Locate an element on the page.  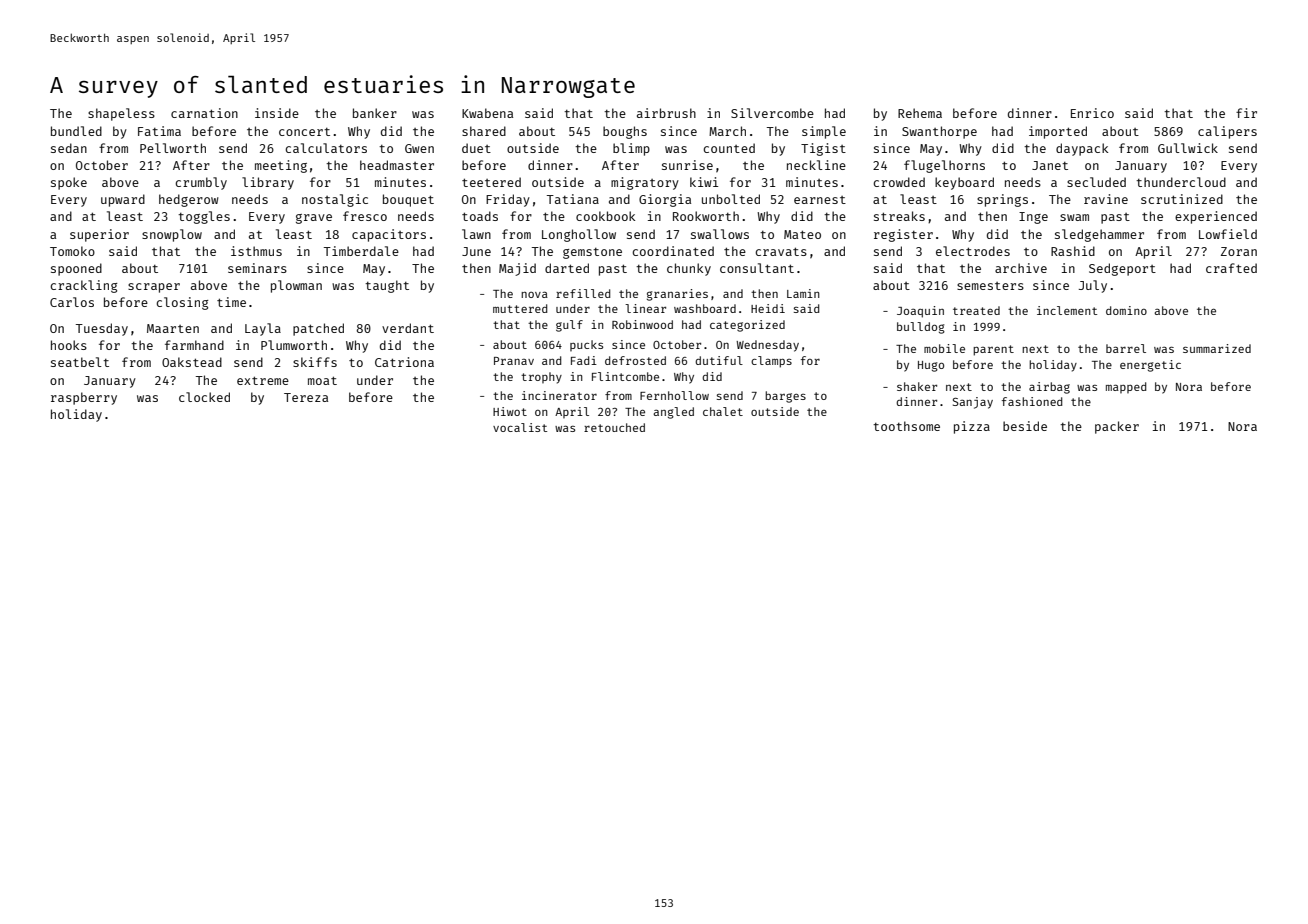
simple is located at coordinates (824, 132).
